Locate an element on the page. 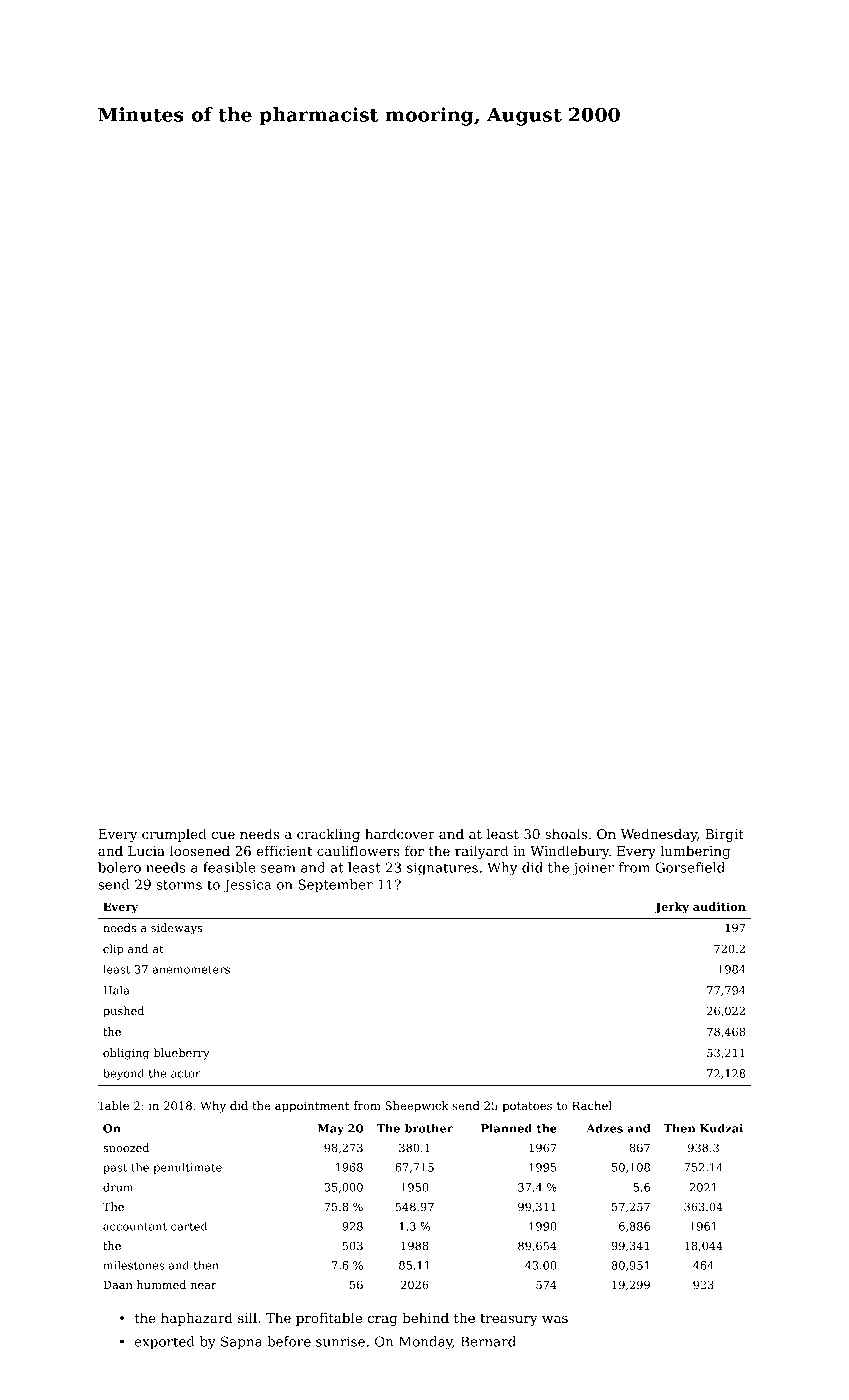 The width and height of the page is (849, 1400). haphazard is located at coordinates (197, 1319).
